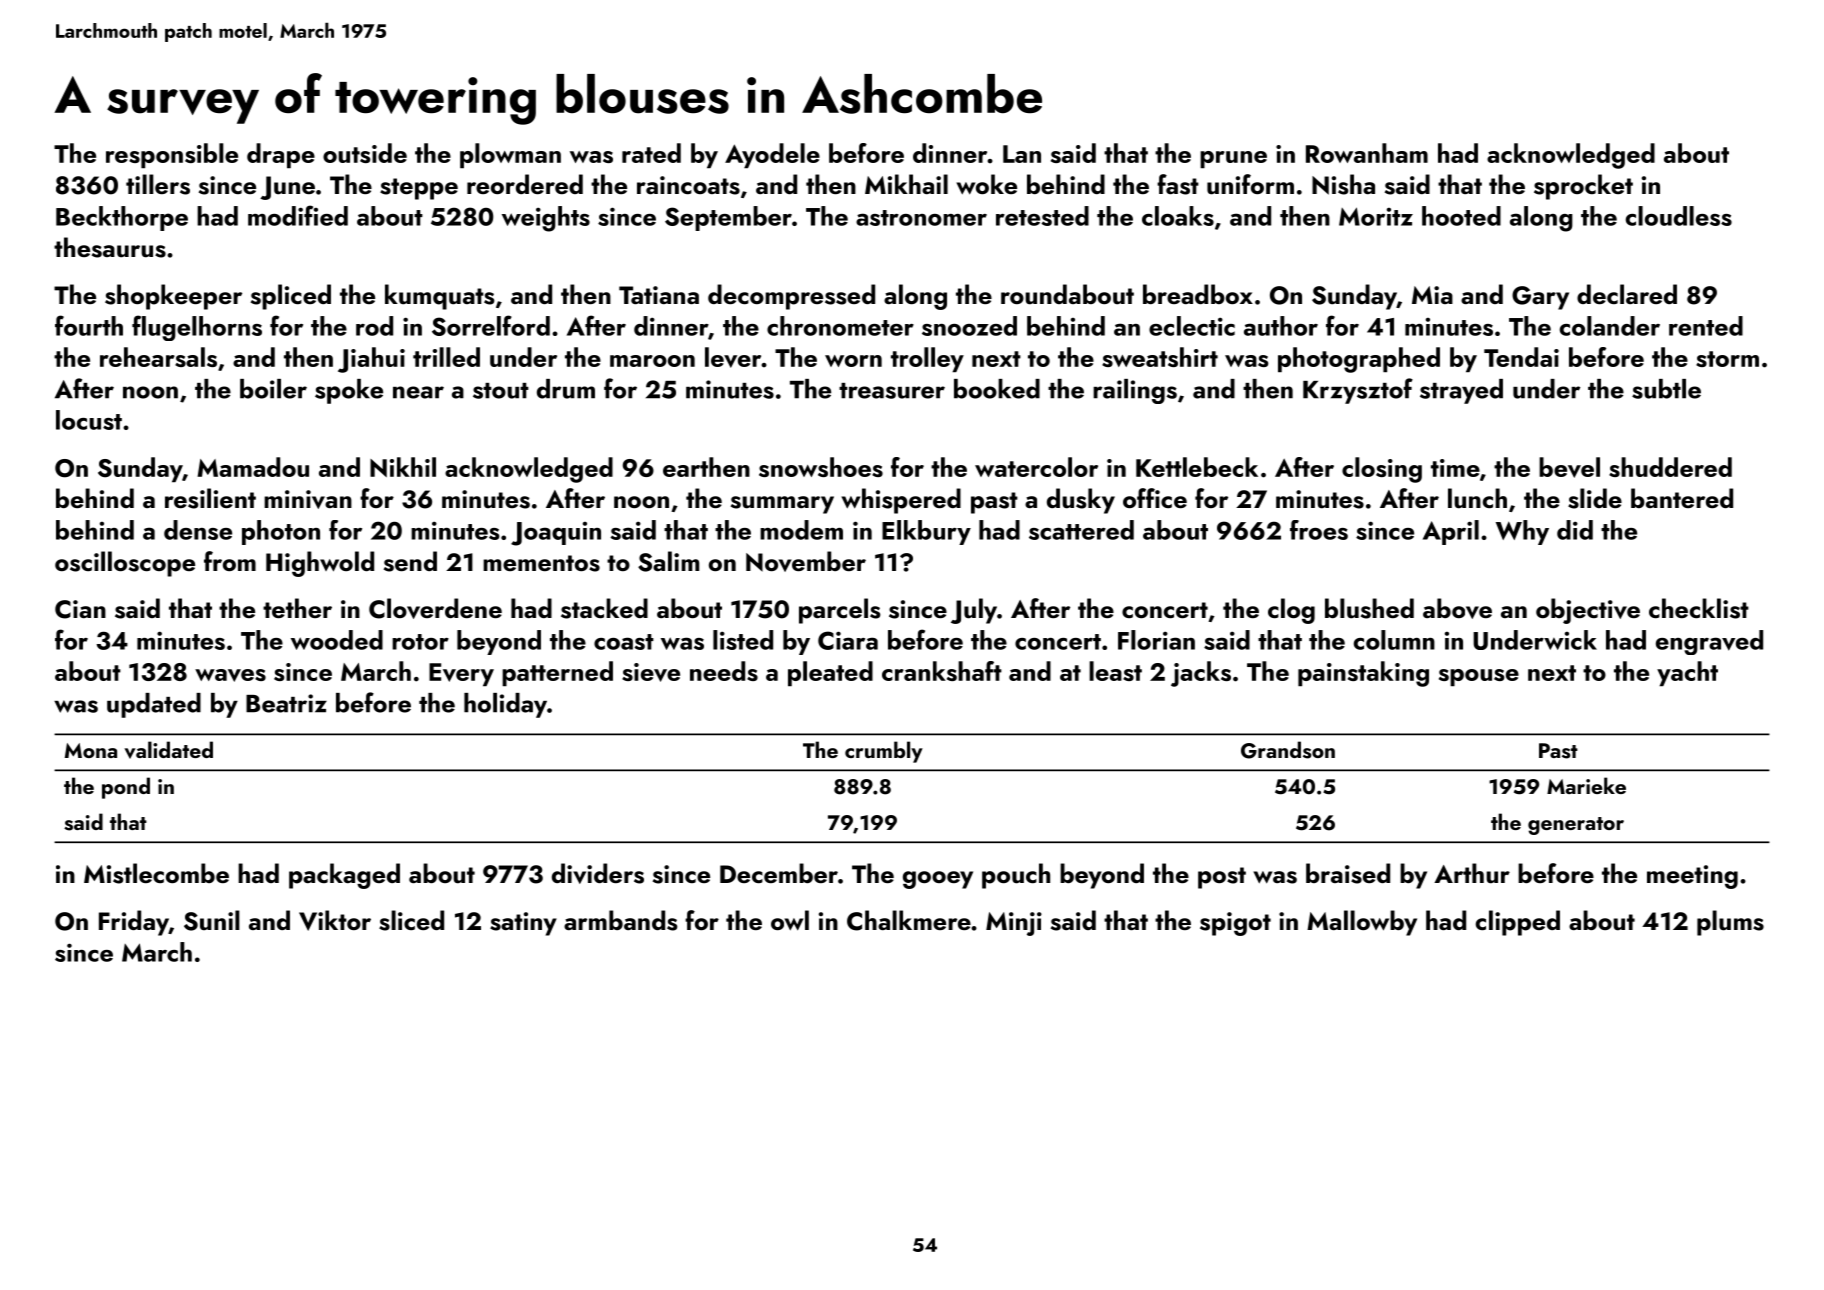 The width and height of the image is (1824, 1290). What do you see at coordinates (1367, 153) in the image?
I see `Rowanham` at bounding box center [1367, 153].
